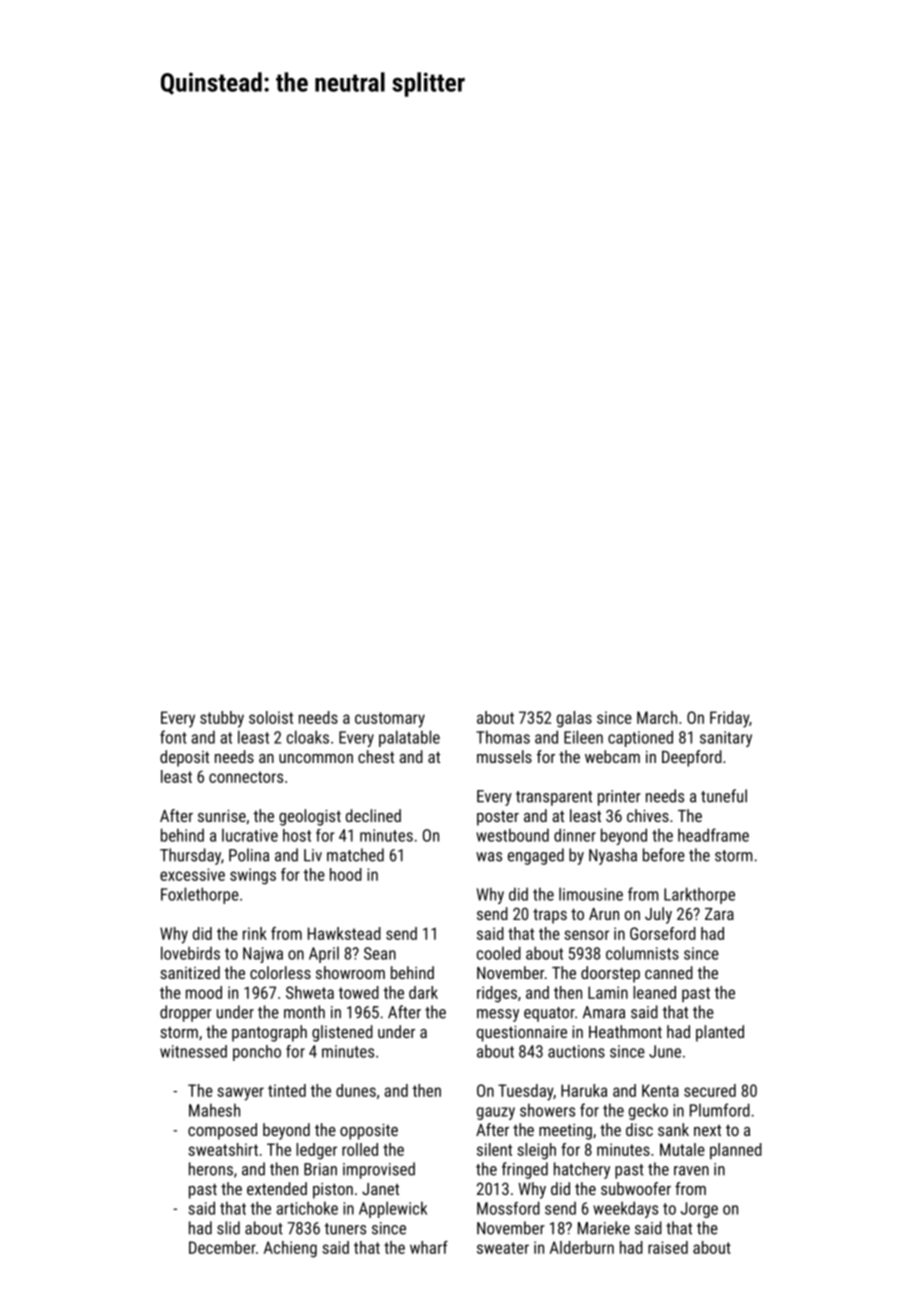 The width and height of the image is (924, 1311). What do you see at coordinates (423, 992) in the image?
I see `dark` at bounding box center [423, 992].
